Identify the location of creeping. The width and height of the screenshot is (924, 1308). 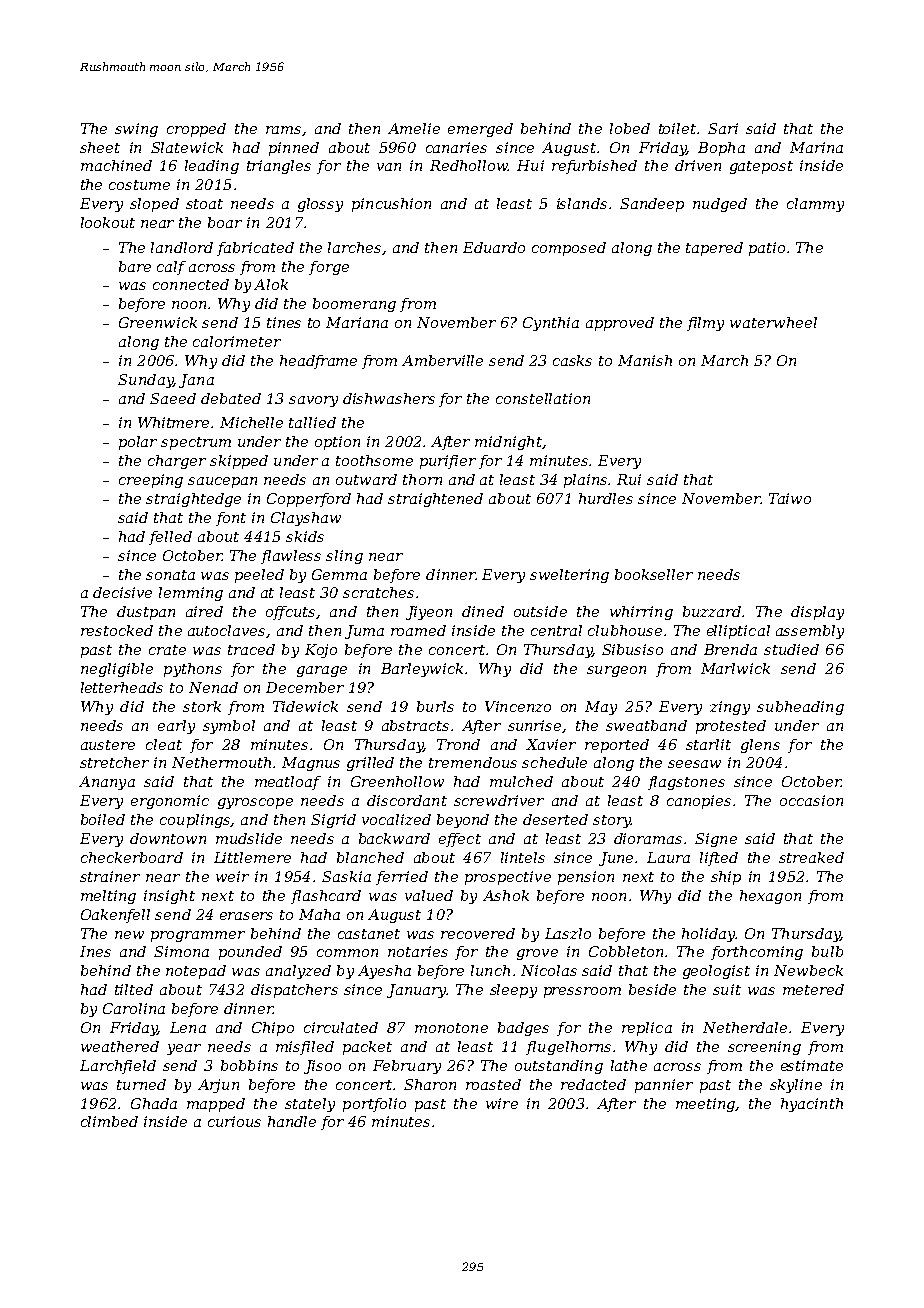
(151, 481).
